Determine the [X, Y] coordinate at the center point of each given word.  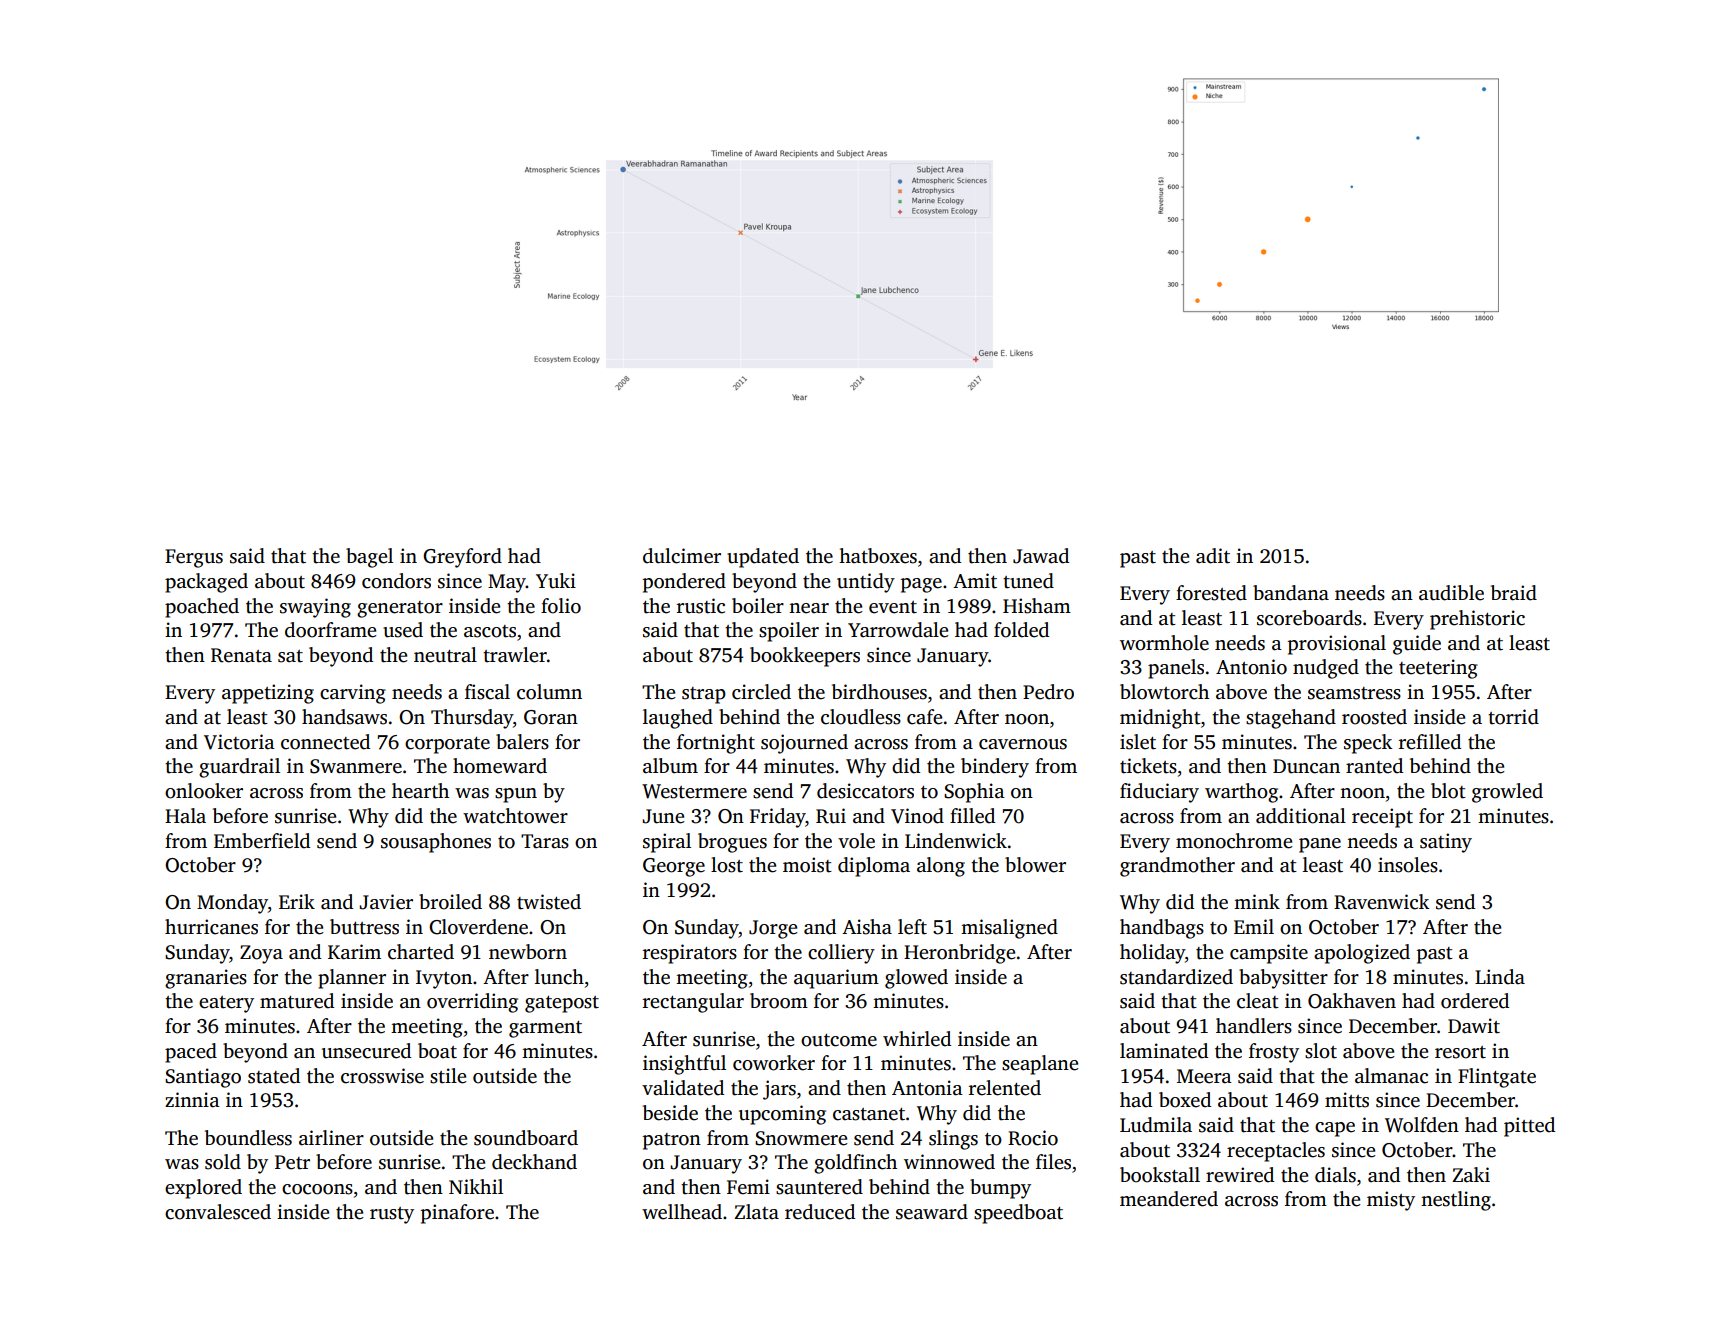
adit [1213, 556]
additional [1301, 816]
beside [670, 1113]
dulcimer [682, 556]
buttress [364, 927]
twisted [549, 902]
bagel [369, 558]
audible [1451, 593]
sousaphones [436, 843]
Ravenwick [1381, 902]
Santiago [203, 1078]
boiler [758, 606]
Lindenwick [956, 841]
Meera [1204, 1076]
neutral [445, 655]
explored [203, 1189]
